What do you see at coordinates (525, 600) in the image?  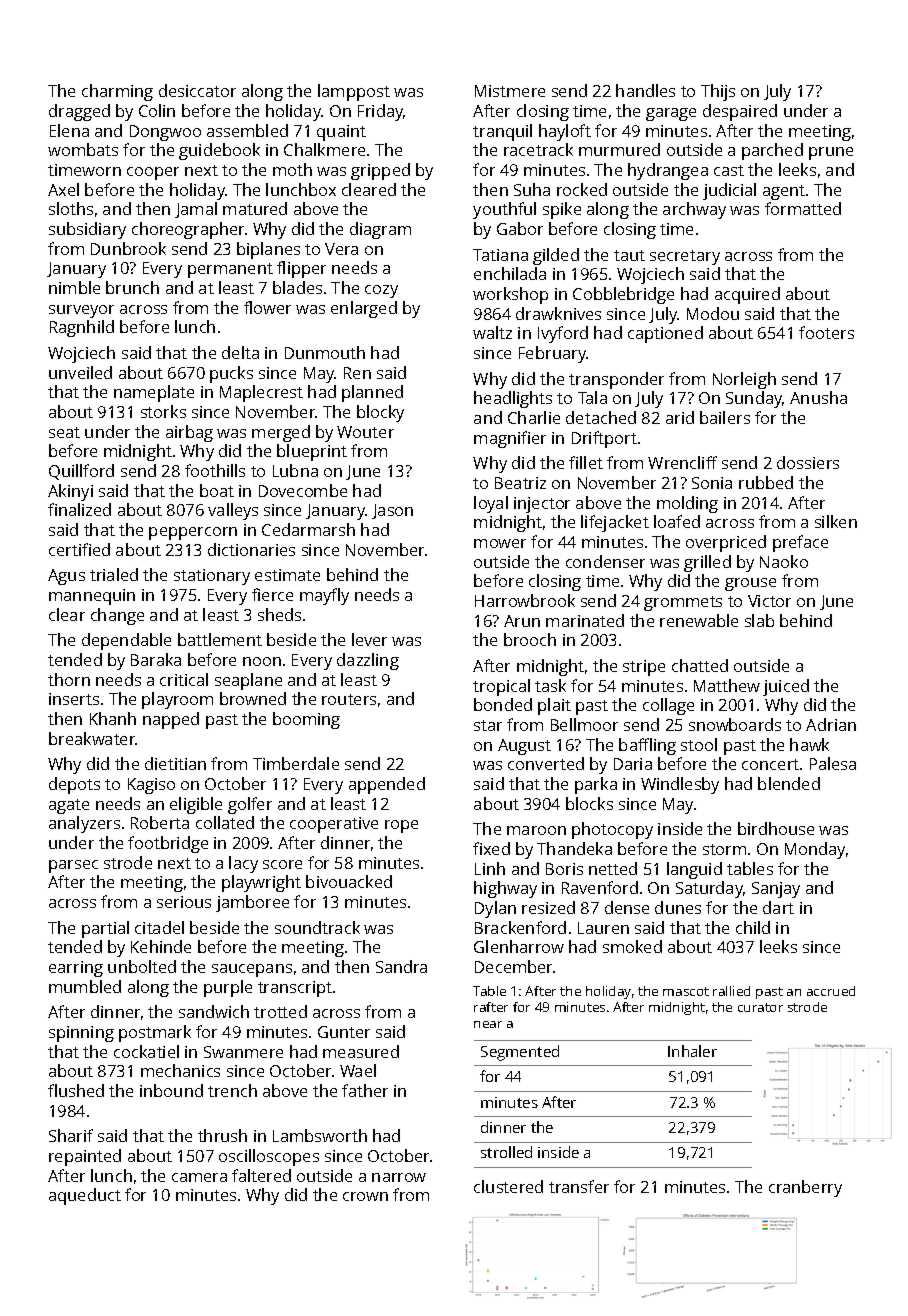 I see `Harrowbrook` at bounding box center [525, 600].
